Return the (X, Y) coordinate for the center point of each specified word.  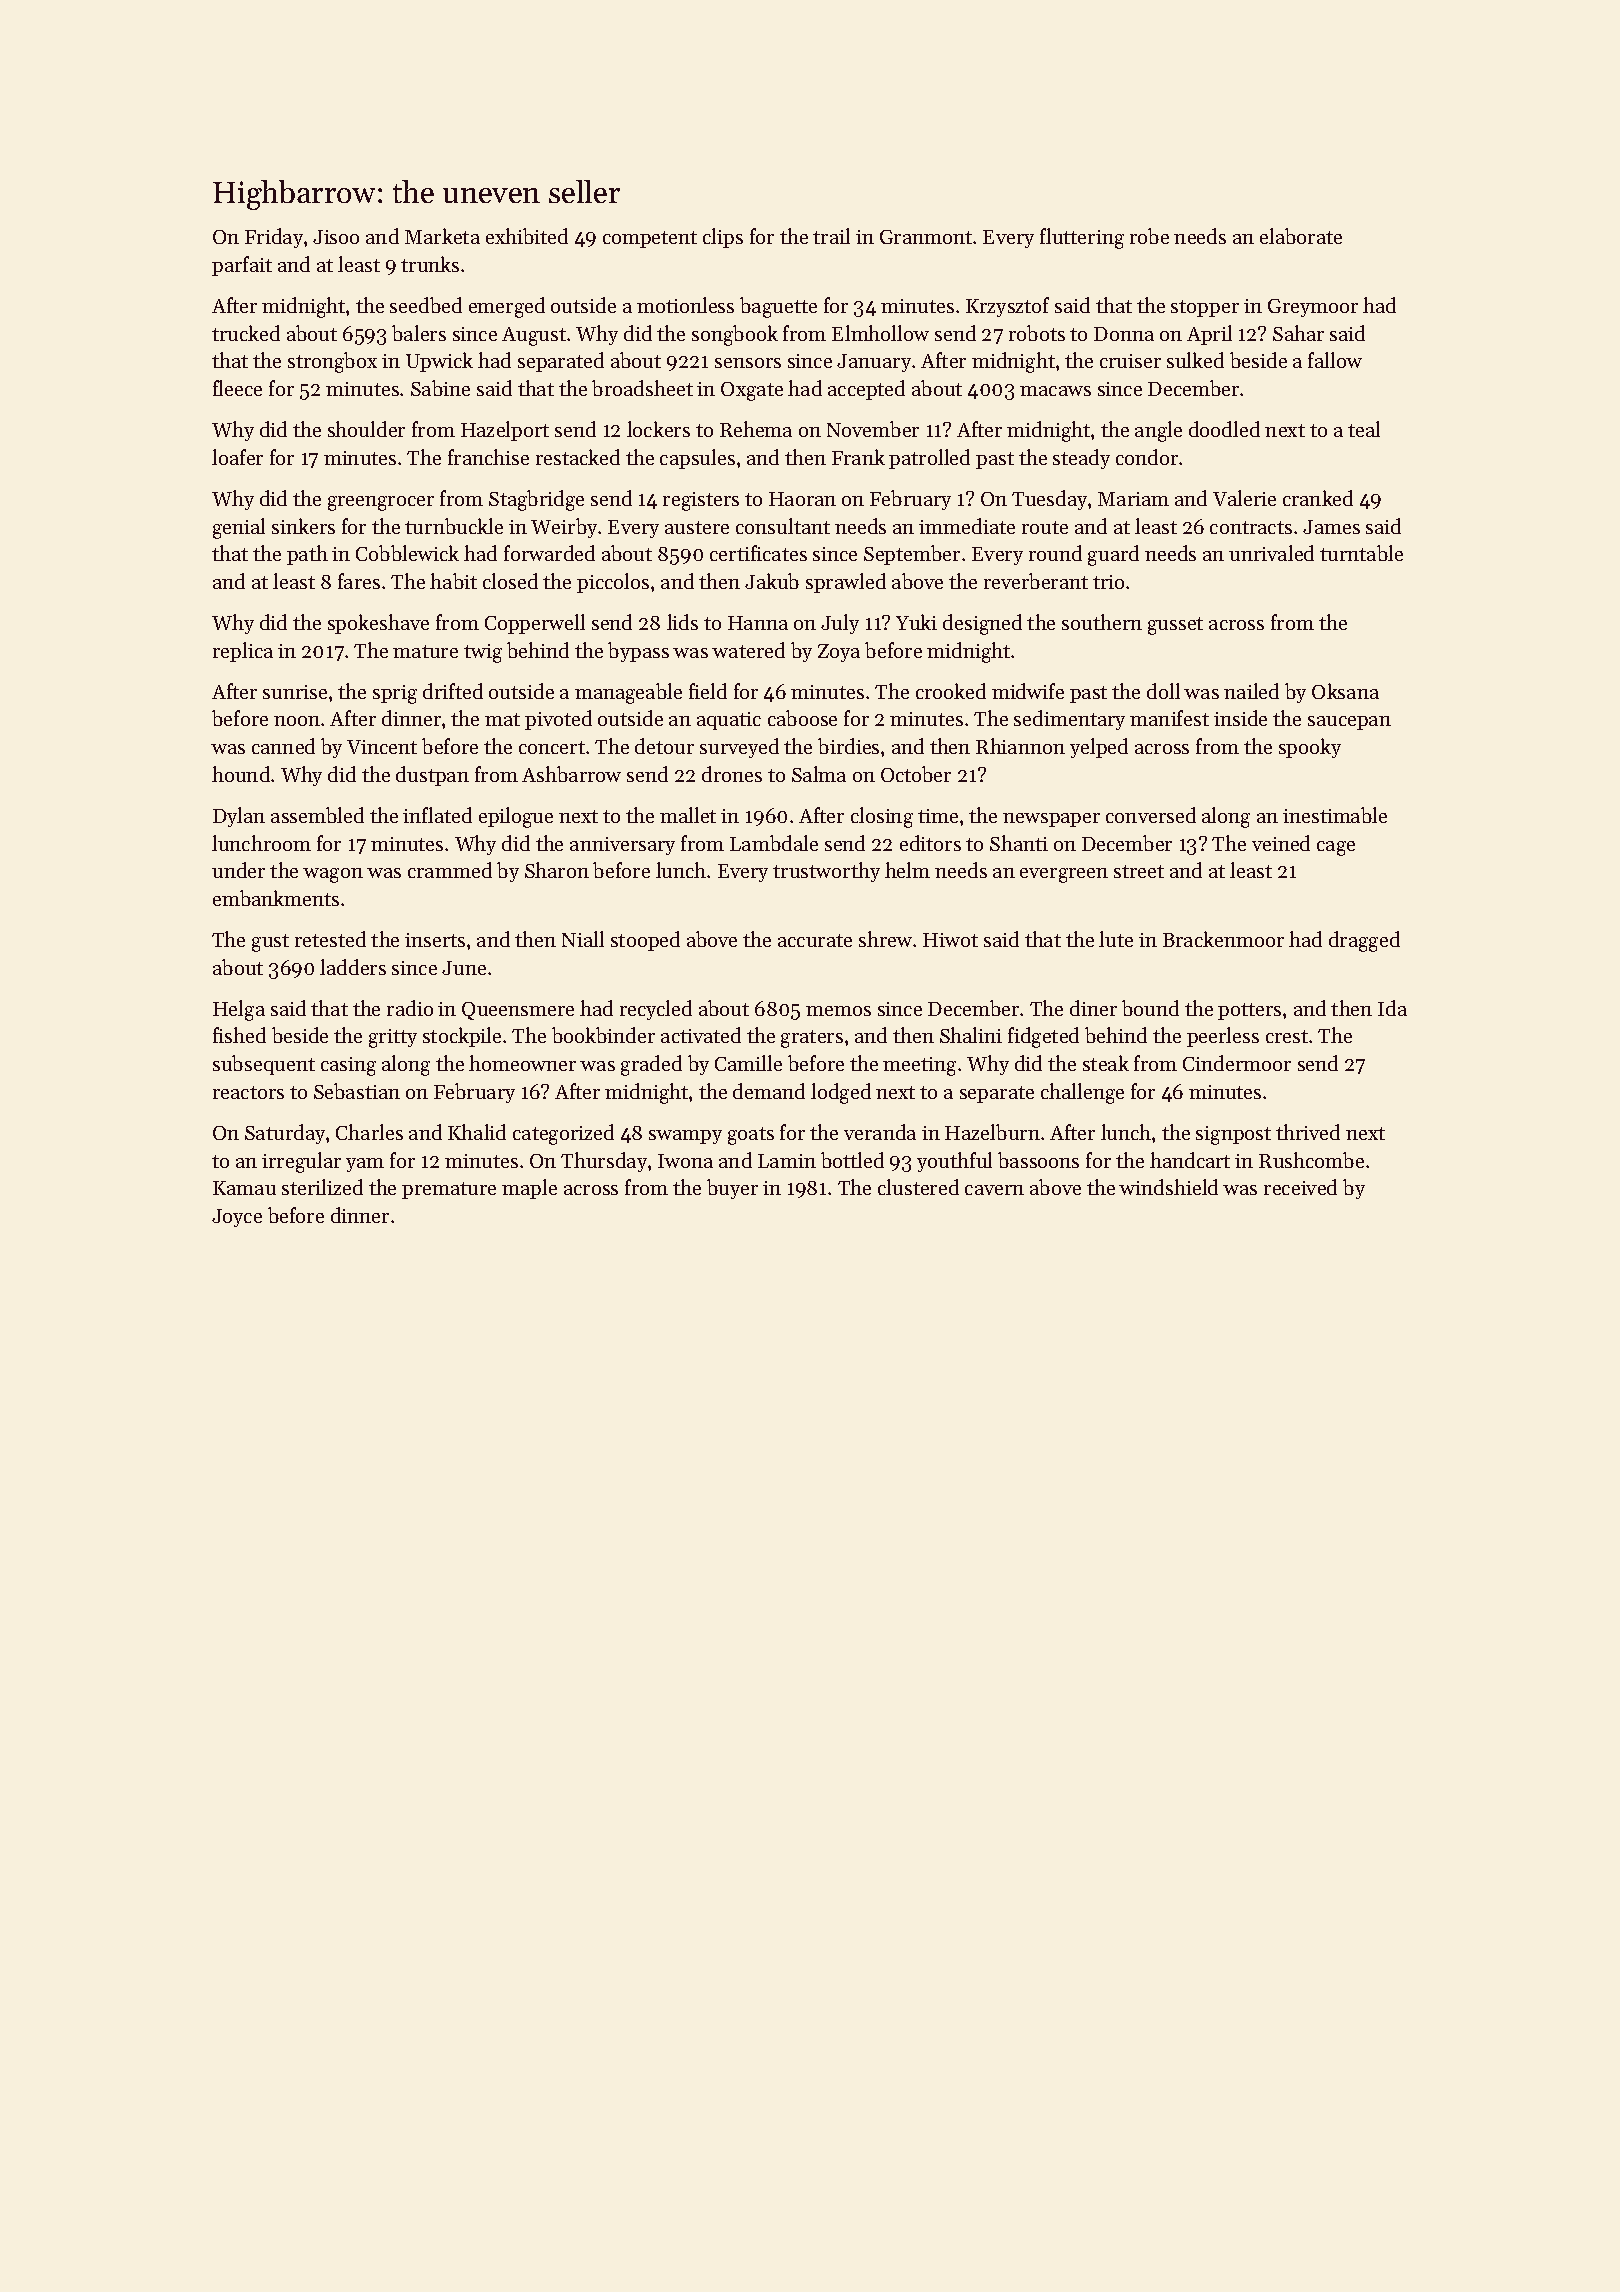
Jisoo (336, 237)
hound (241, 774)
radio (410, 1008)
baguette (778, 307)
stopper (1205, 308)
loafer (237, 457)
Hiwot (950, 940)
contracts (1251, 527)
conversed (1151, 815)
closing (882, 817)
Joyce (237, 1218)
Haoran (802, 499)
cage (1336, 848)
